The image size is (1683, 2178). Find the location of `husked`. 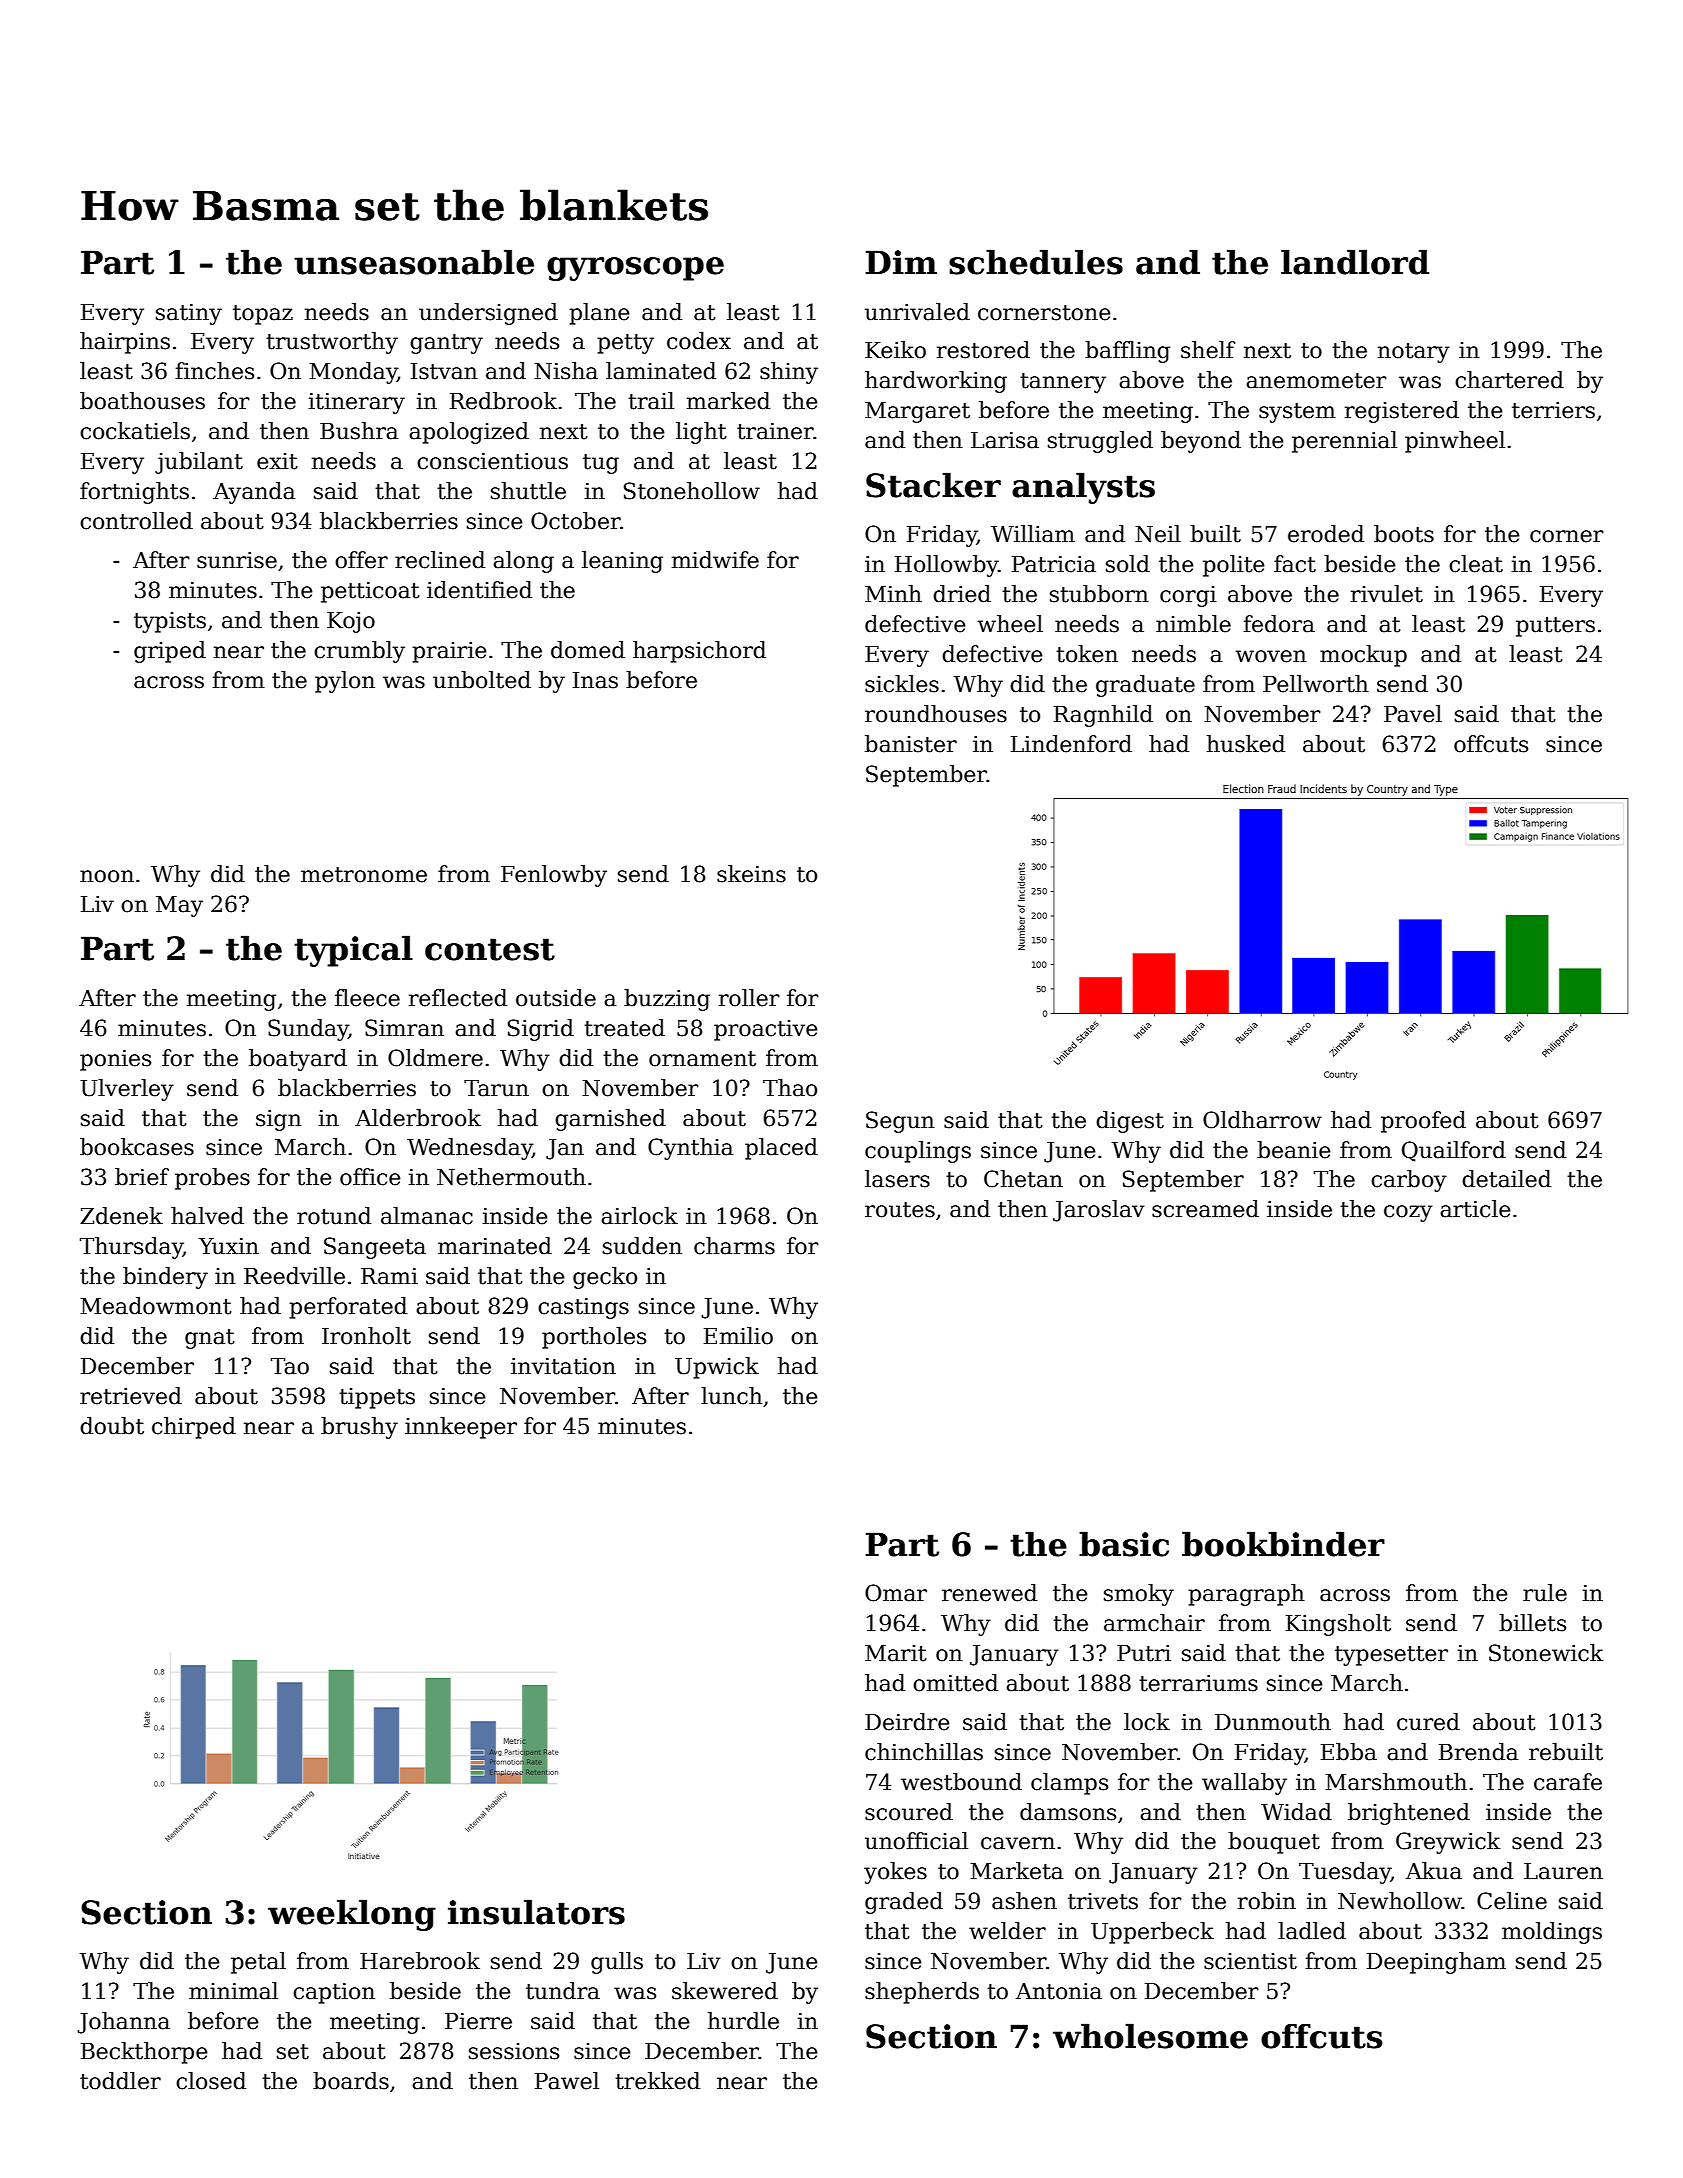

husked is located at coordinates (1246, 744).
